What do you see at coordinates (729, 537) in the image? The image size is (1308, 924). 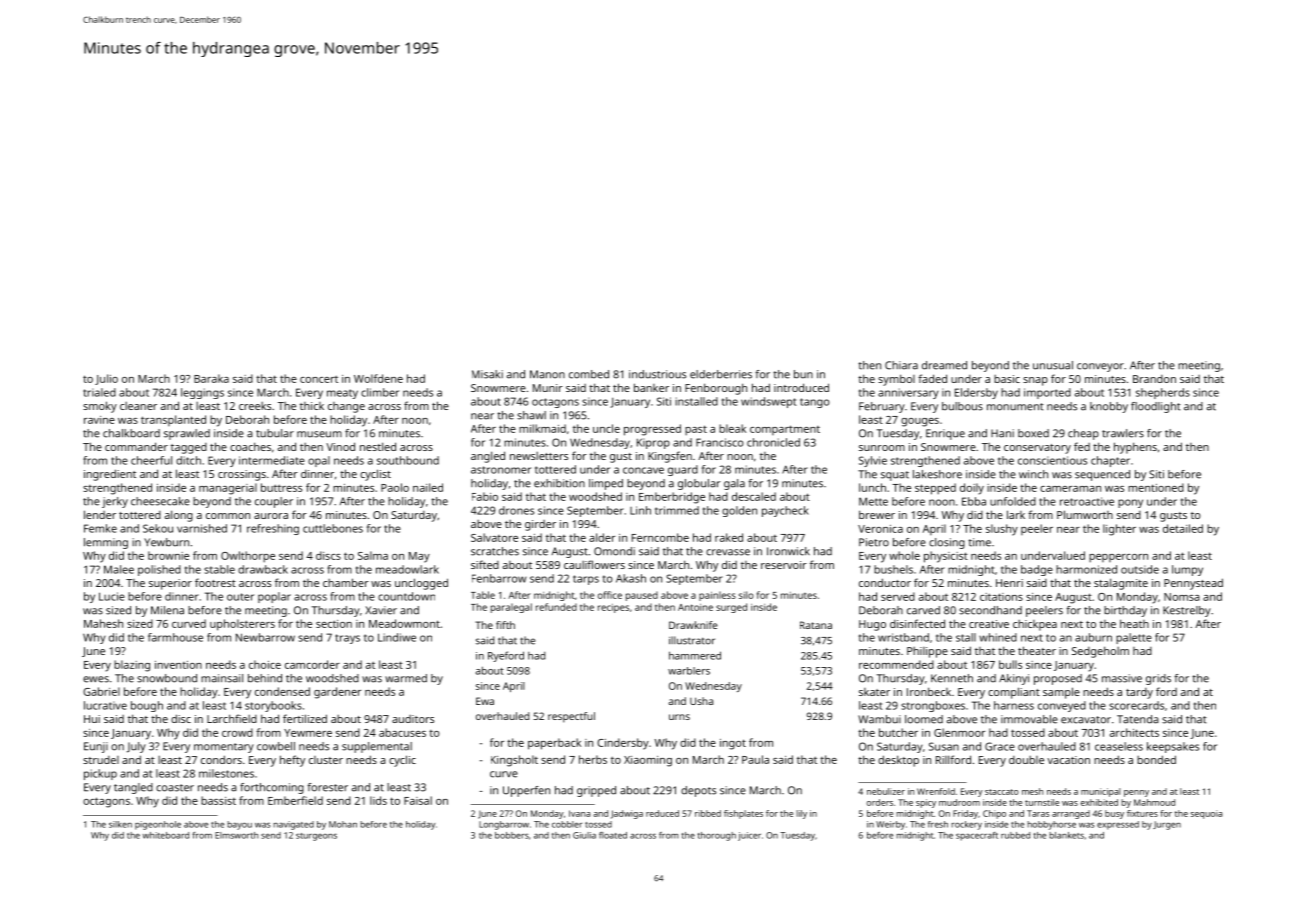 I see `raked` at bounding box center [729, 537].
